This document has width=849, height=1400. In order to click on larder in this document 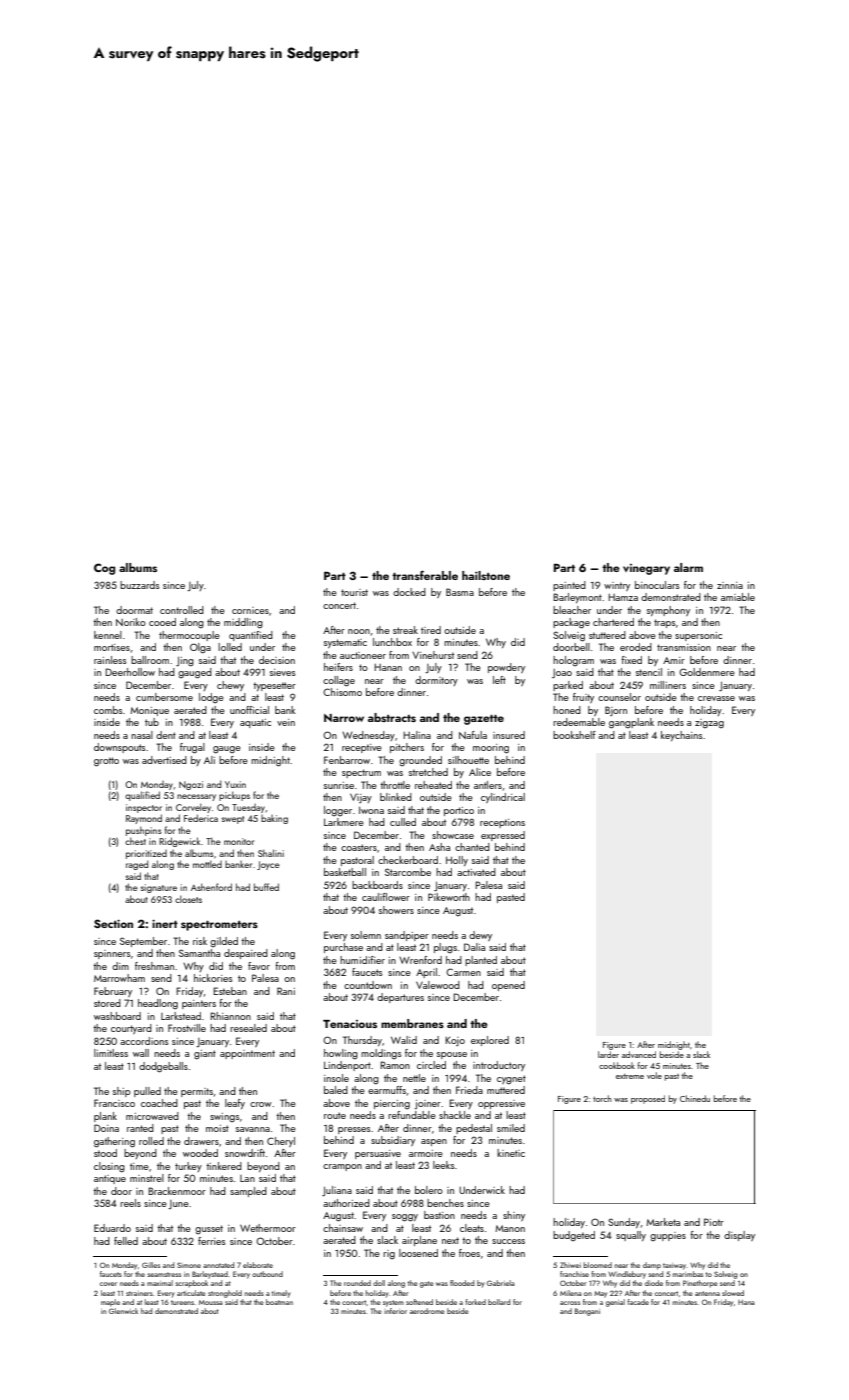, I will do `click(608, 1054)`.
